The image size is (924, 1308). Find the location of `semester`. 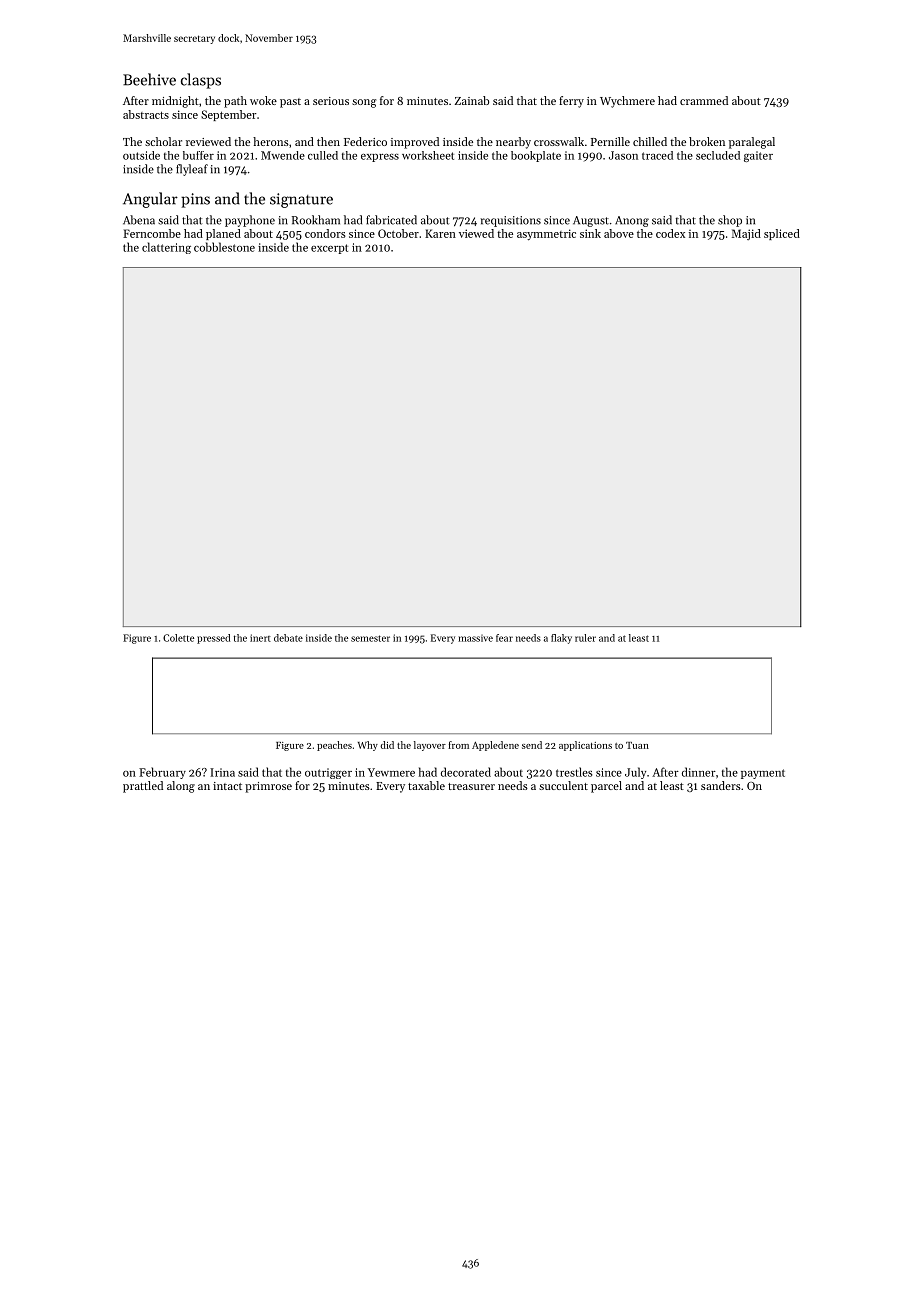

semester is located at coordinates (370, 638).
